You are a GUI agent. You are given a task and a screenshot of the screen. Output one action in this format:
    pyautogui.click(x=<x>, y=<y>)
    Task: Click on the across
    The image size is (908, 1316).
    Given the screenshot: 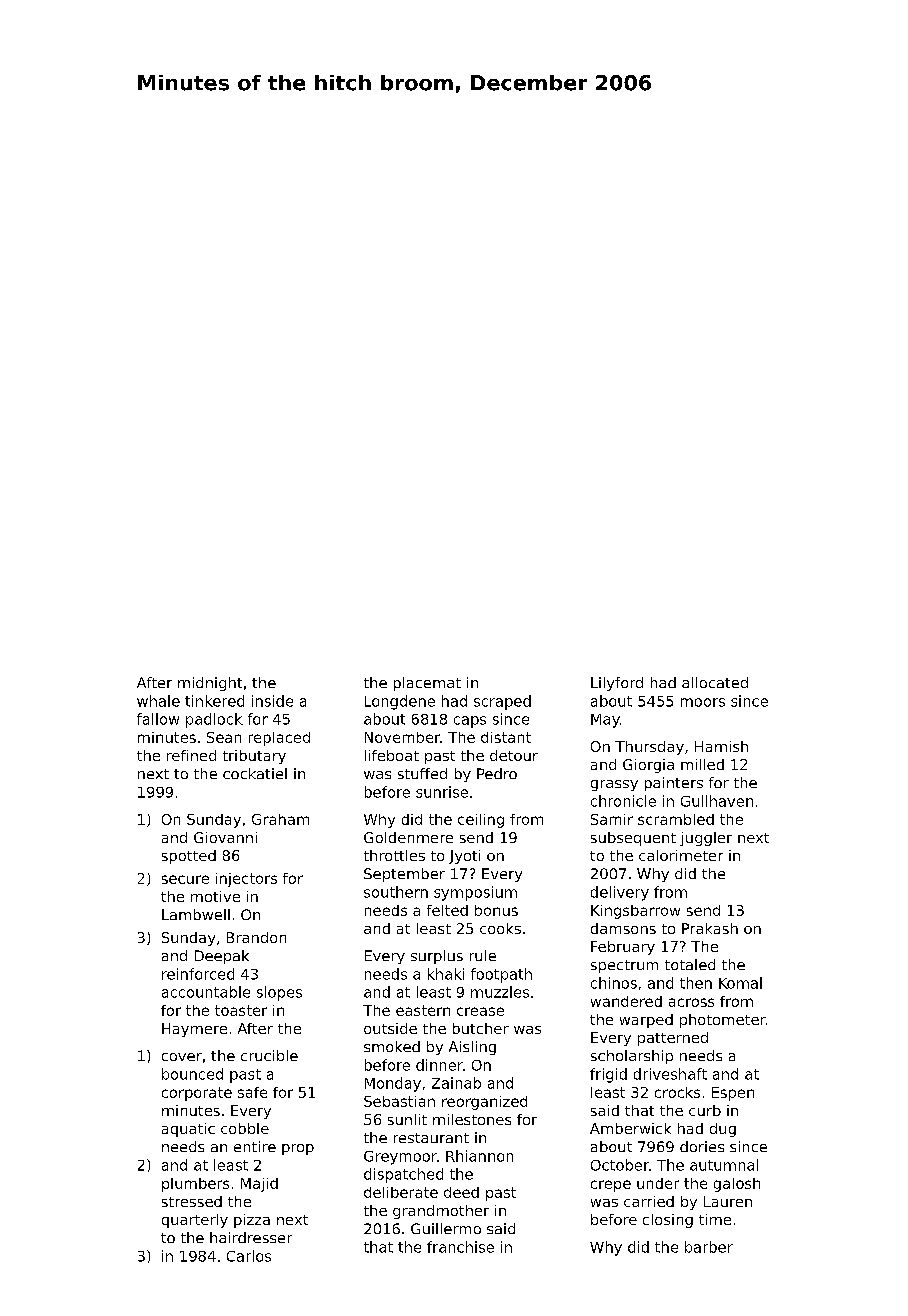 What is the action you would take?
    pyautogui.click(x=691, y=1002)
